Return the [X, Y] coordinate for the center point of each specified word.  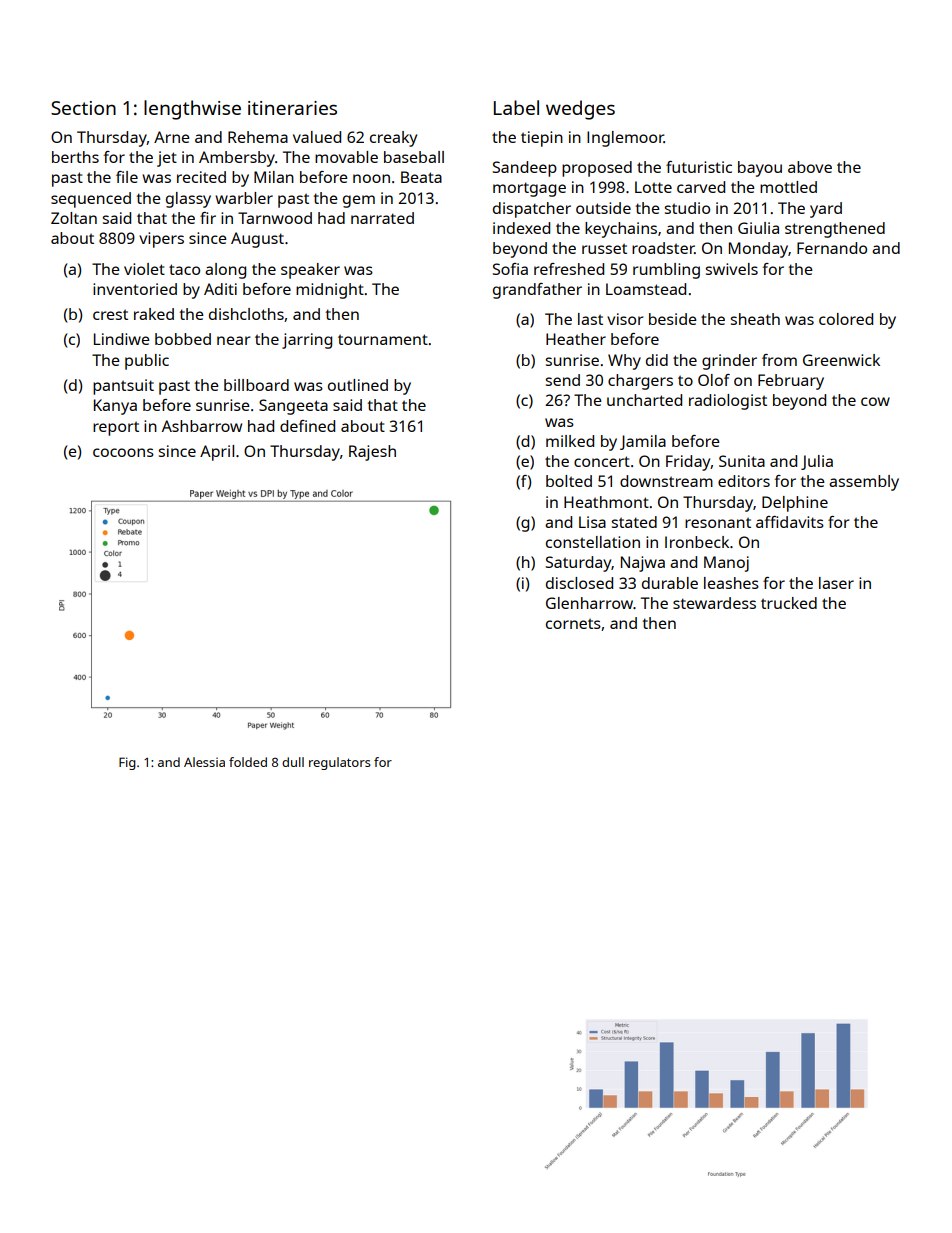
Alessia [204, 762]
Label [516, 107]
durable [670, 583]
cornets [573, 623]
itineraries [292, 108]
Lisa [592, 522]
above [810, 167]
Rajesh [372, 453]
